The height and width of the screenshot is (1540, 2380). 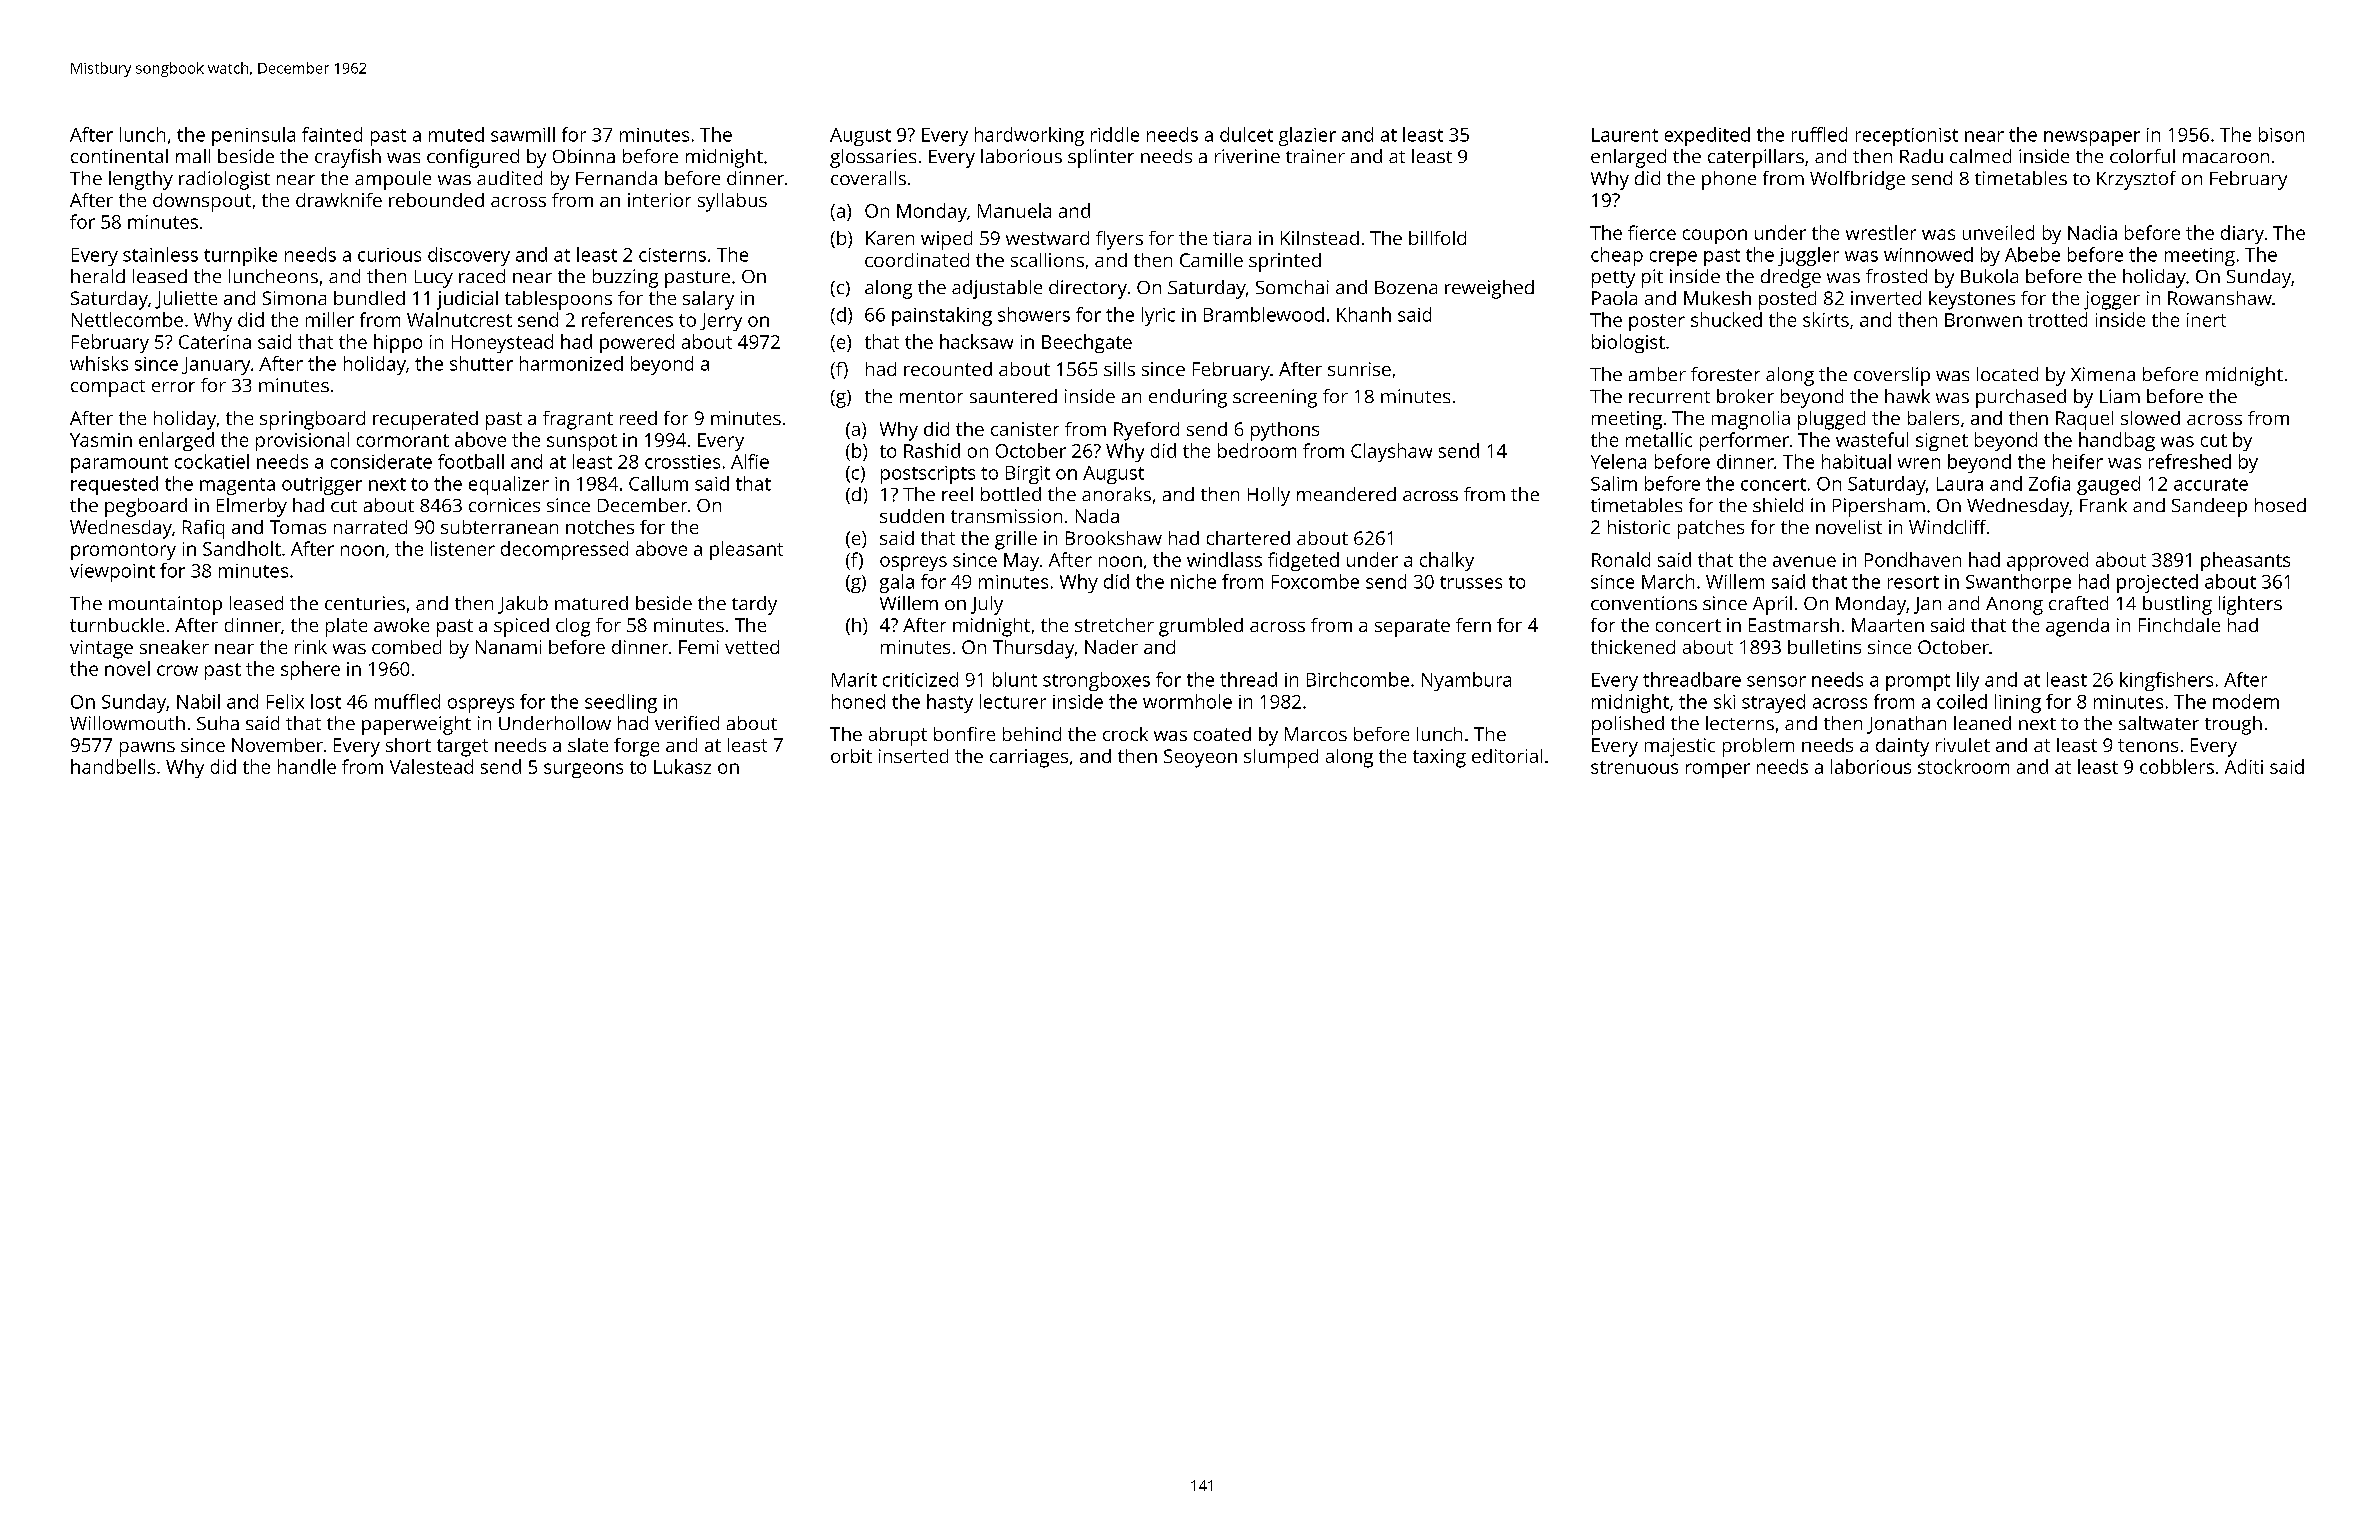 I want to click on Suha, so click(x=218, y=723).
